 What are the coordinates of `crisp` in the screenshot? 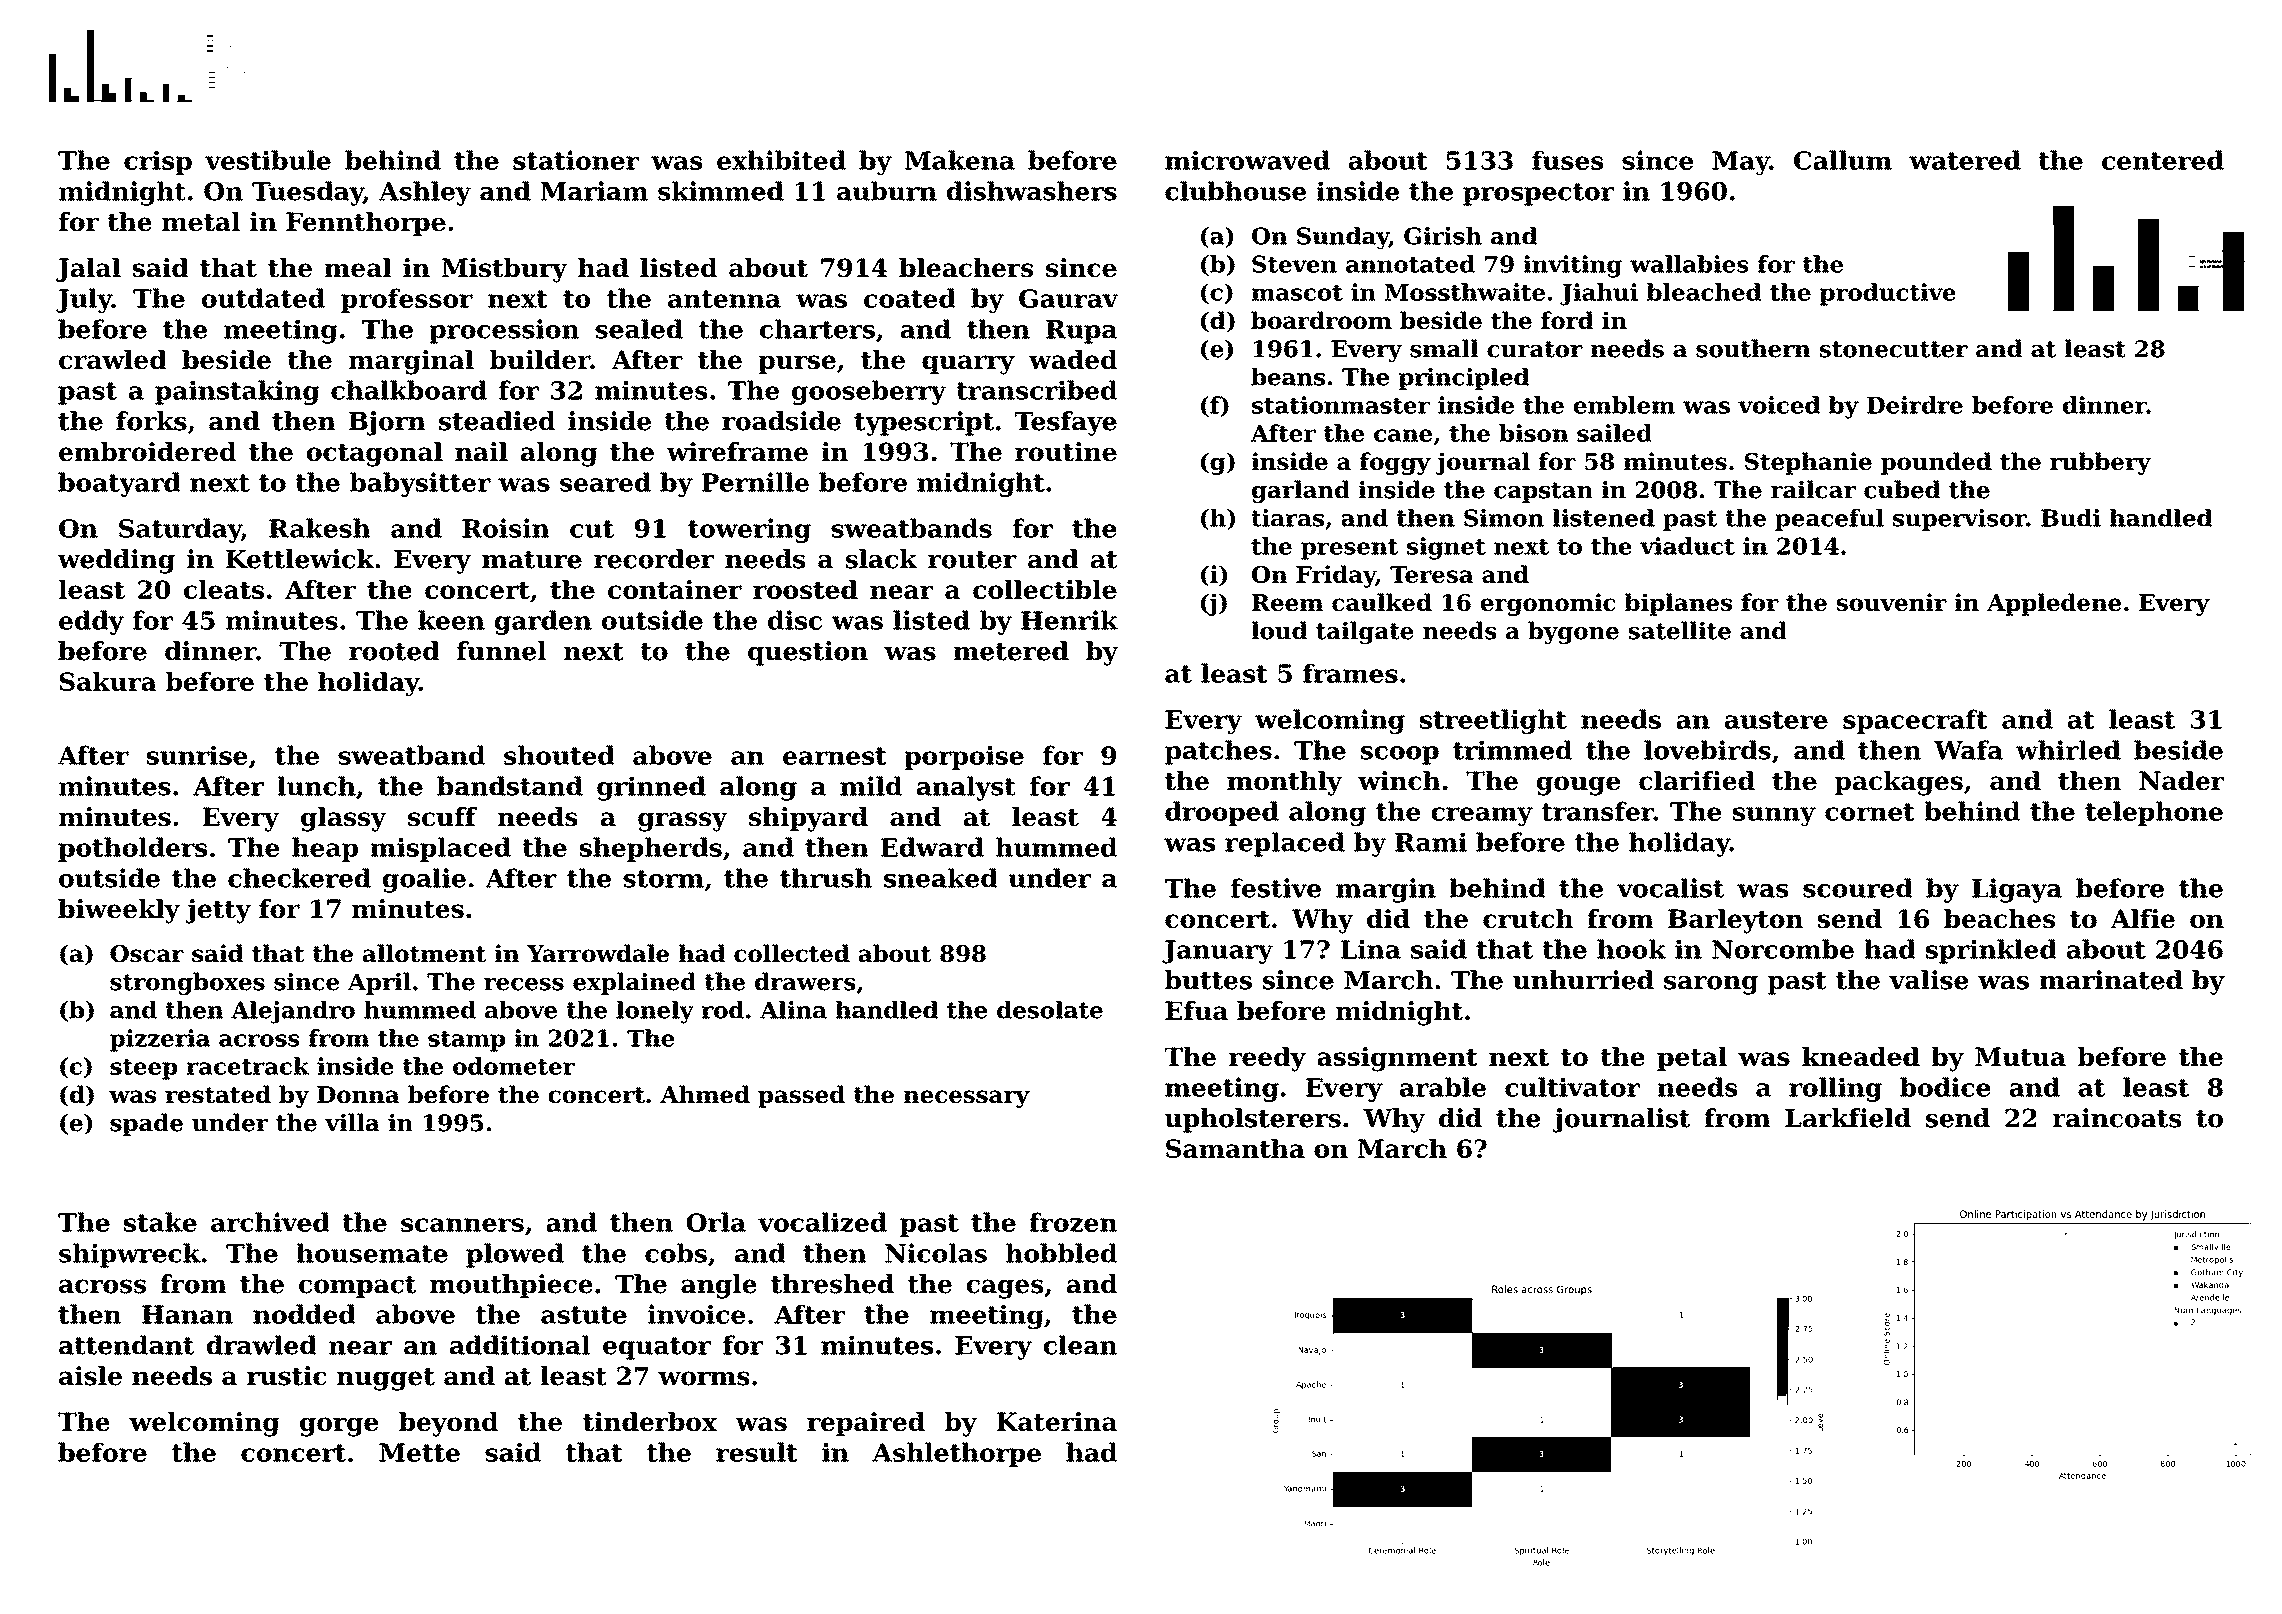 It's located at (158, 162).
